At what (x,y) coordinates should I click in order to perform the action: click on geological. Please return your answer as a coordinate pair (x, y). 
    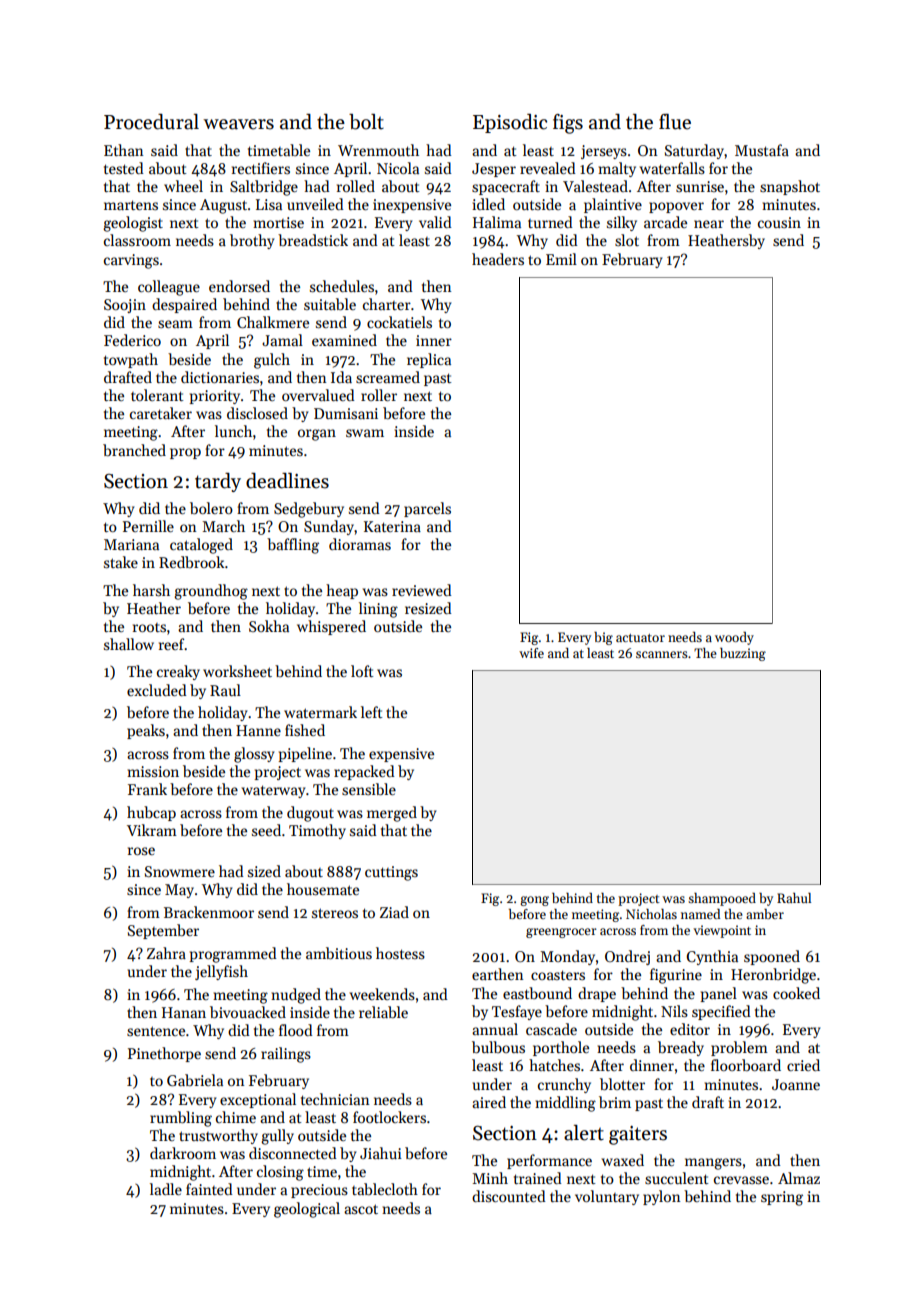
    Looking at the image, I should click on (307, 1210).
